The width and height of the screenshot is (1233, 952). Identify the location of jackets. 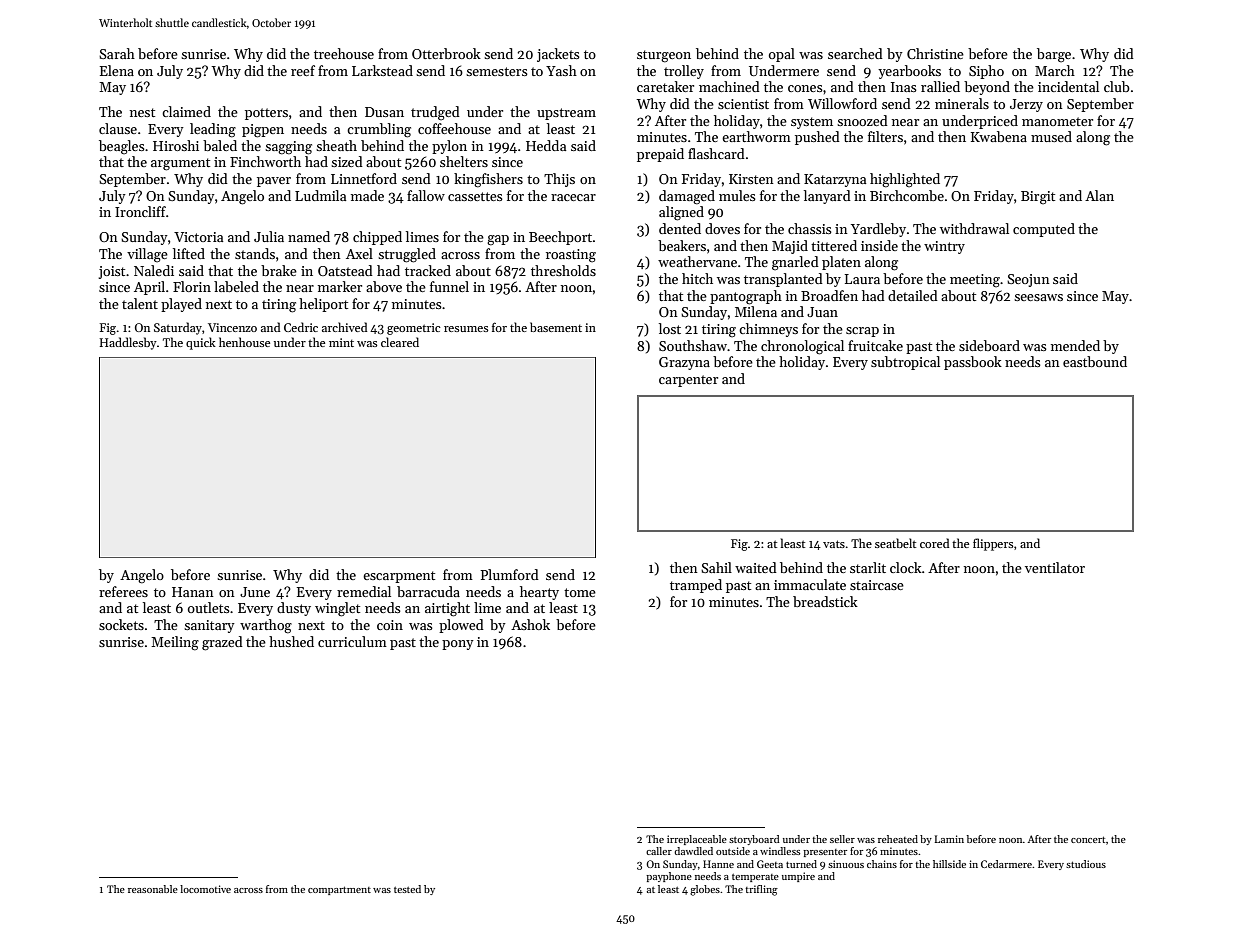
(558, 55).
